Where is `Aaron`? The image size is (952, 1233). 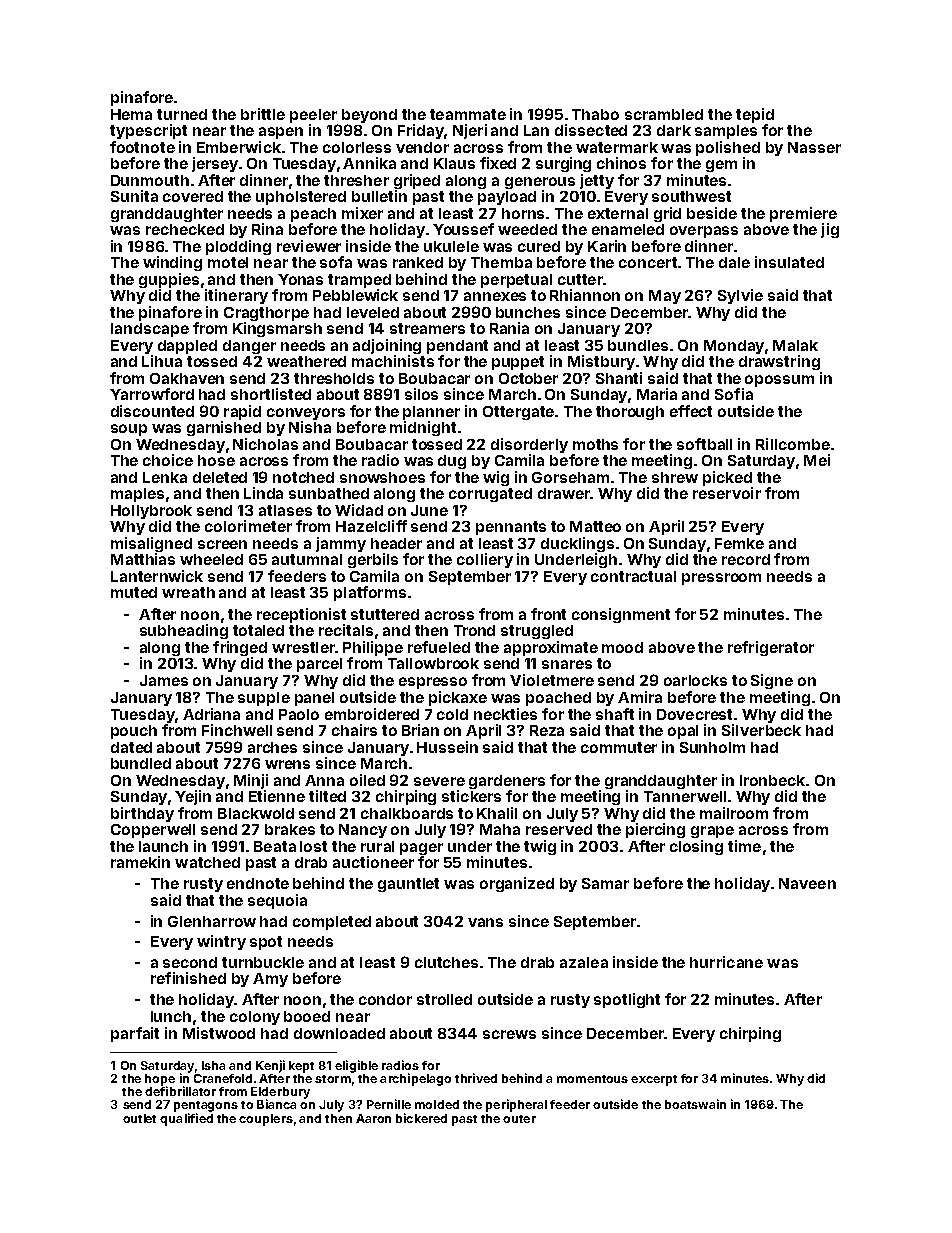 Aaron is located at coordinates (373, 1118).
